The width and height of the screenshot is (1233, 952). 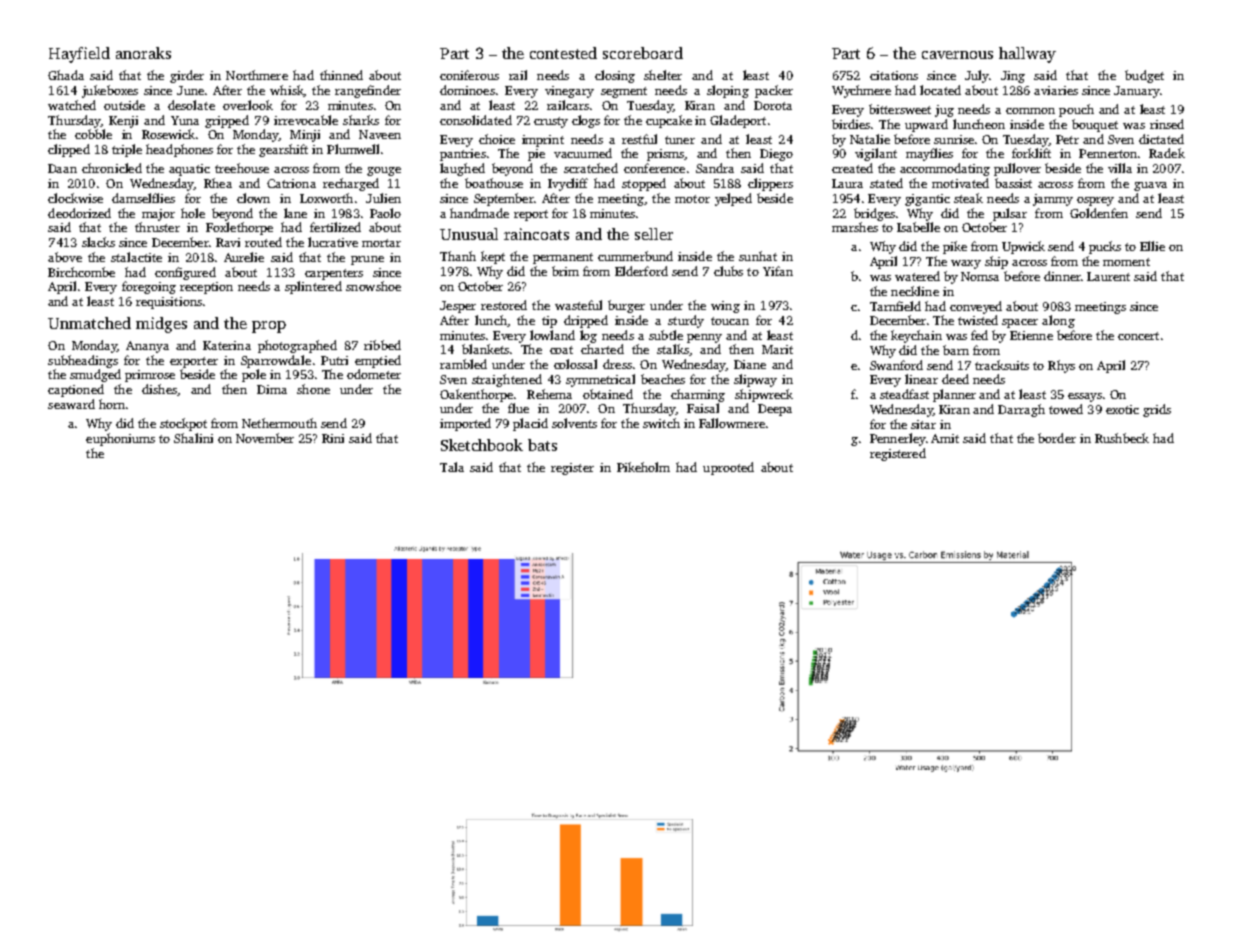 I want to click on solvents, so click(x=574, y=423).
